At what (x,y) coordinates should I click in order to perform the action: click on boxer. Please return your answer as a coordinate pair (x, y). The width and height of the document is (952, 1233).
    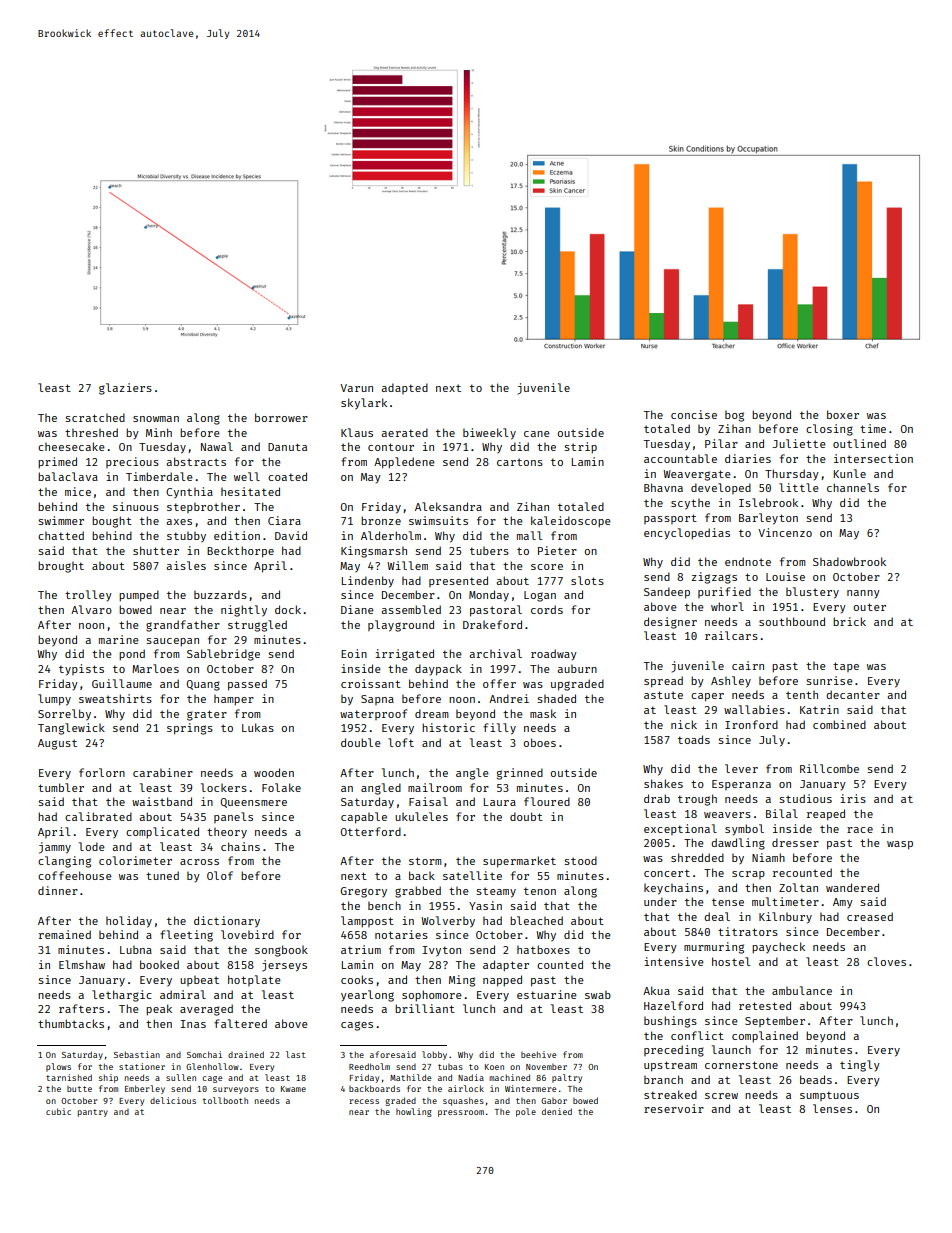
    Looking at the image, I should click on (843, 414).
